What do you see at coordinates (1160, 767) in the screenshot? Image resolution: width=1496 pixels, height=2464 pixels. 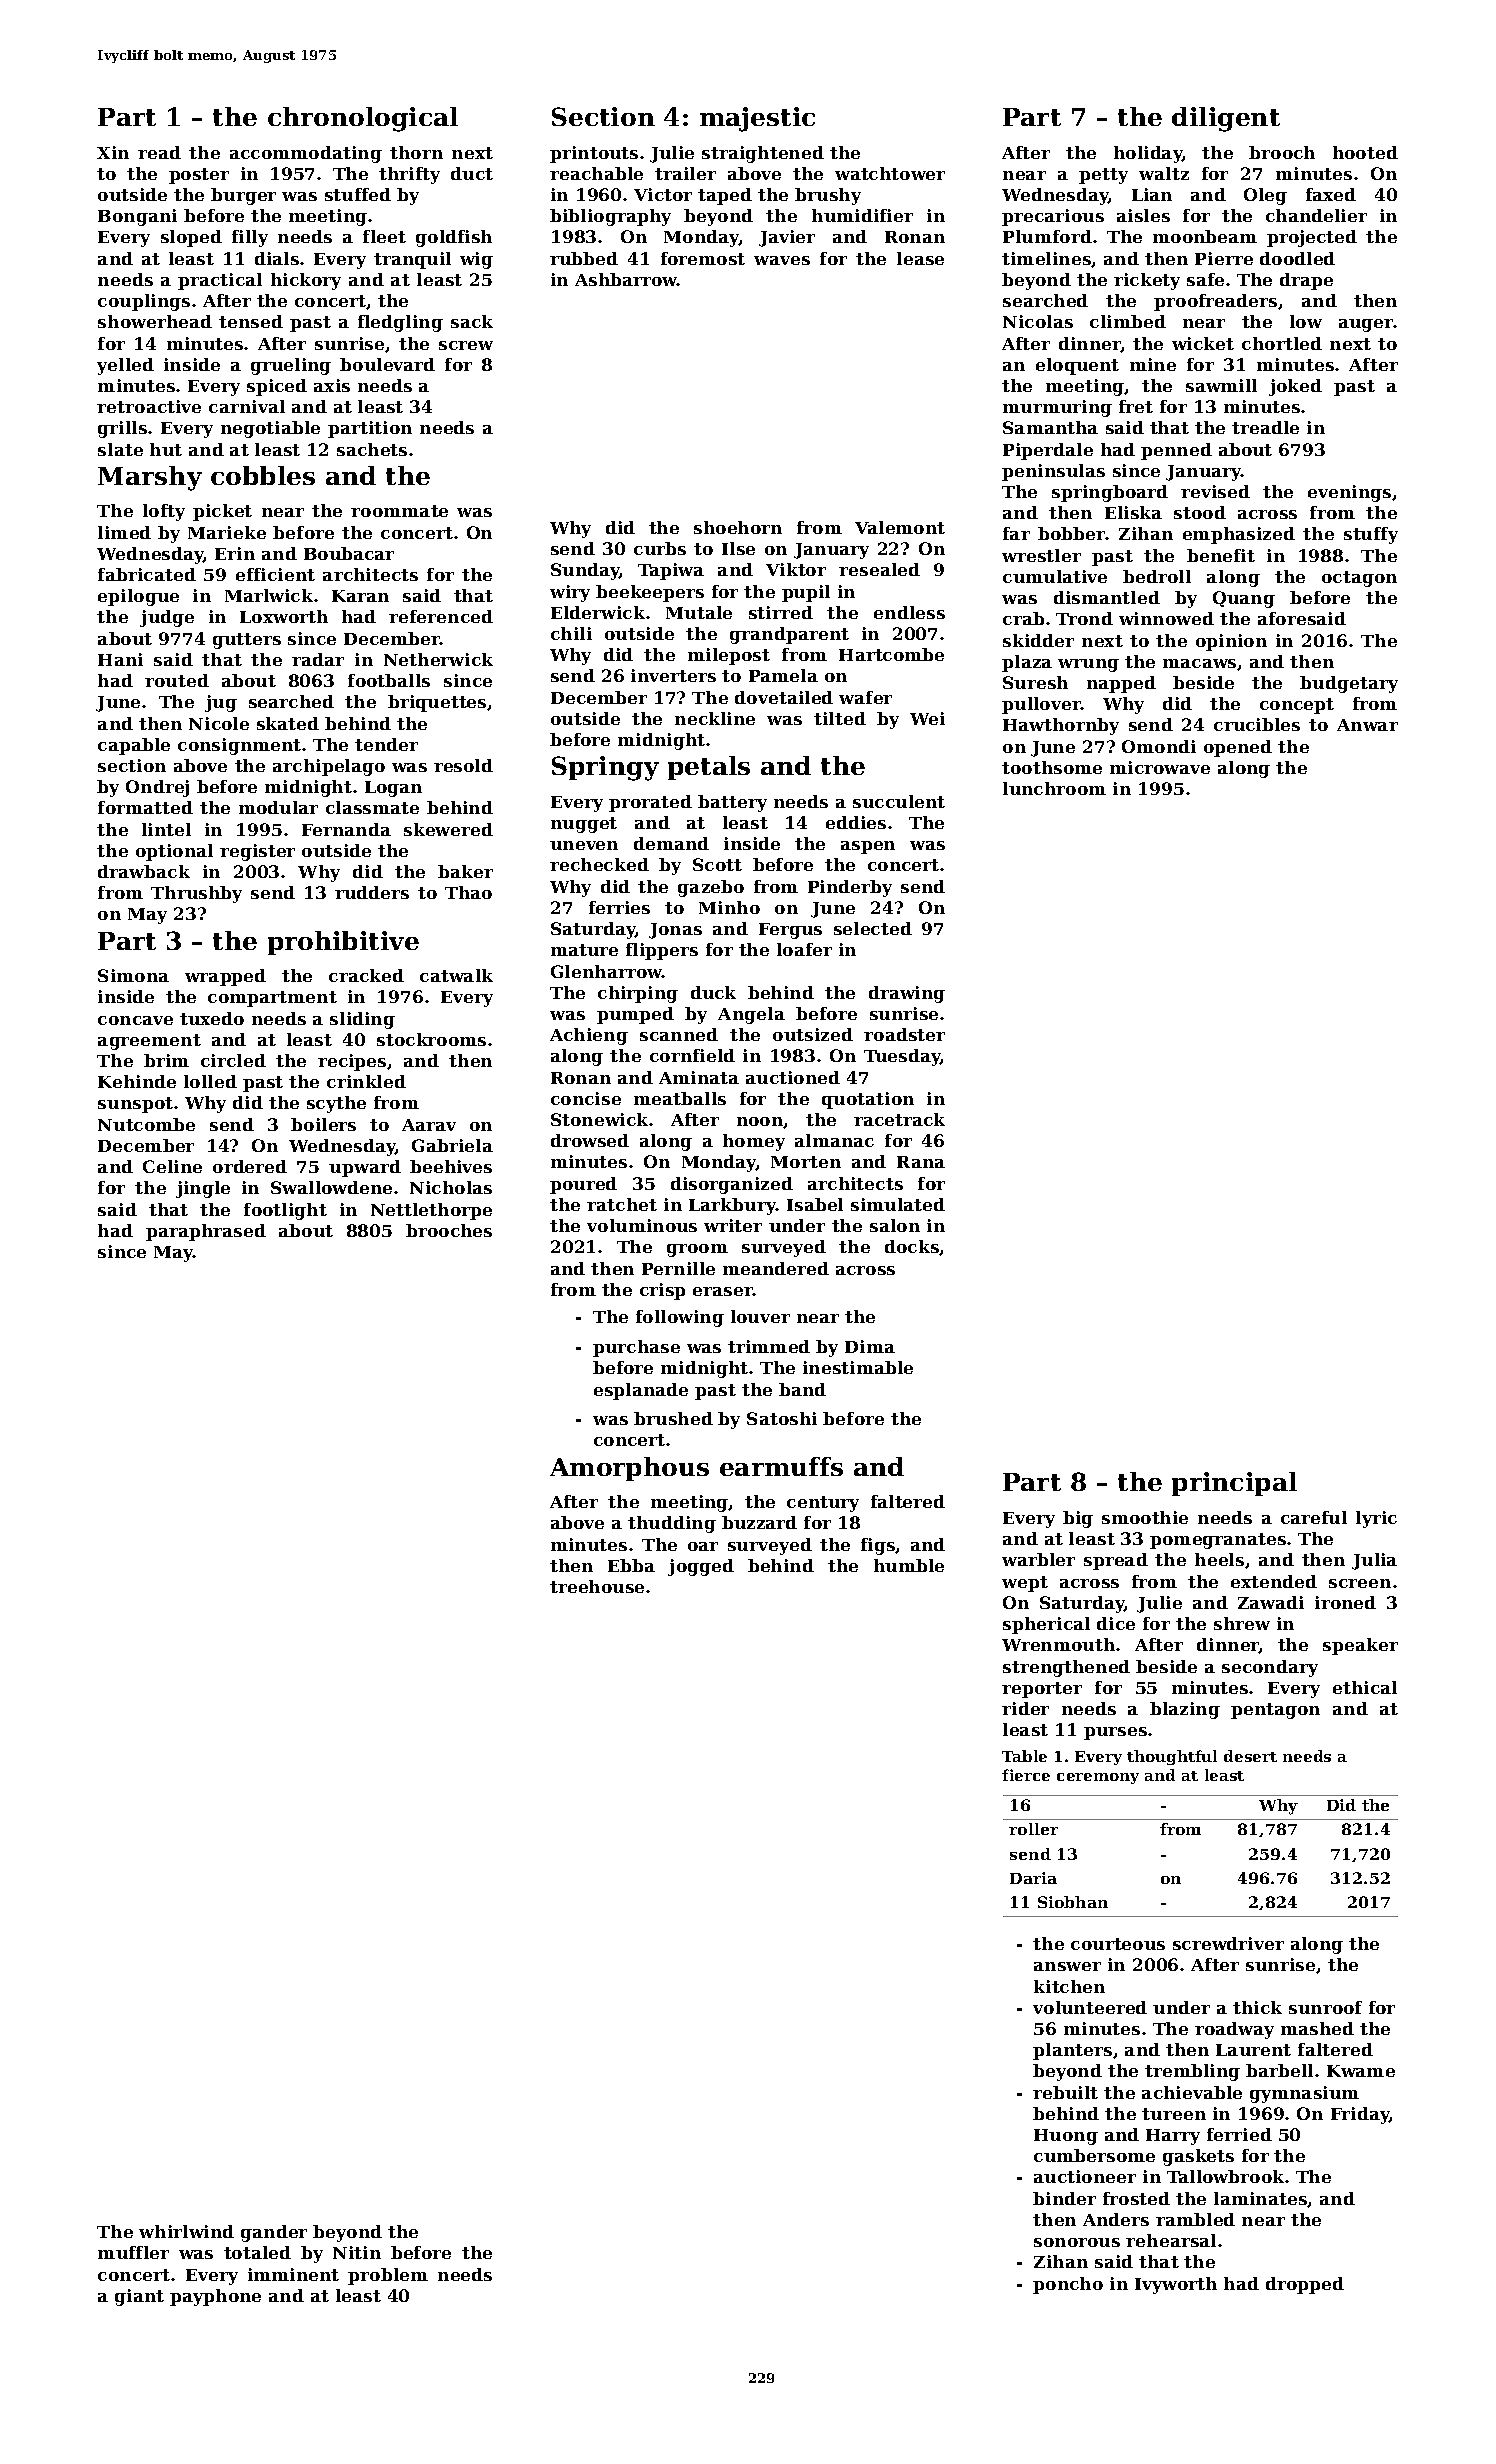 I see `microwave` at bounding box center [1160, 767].
